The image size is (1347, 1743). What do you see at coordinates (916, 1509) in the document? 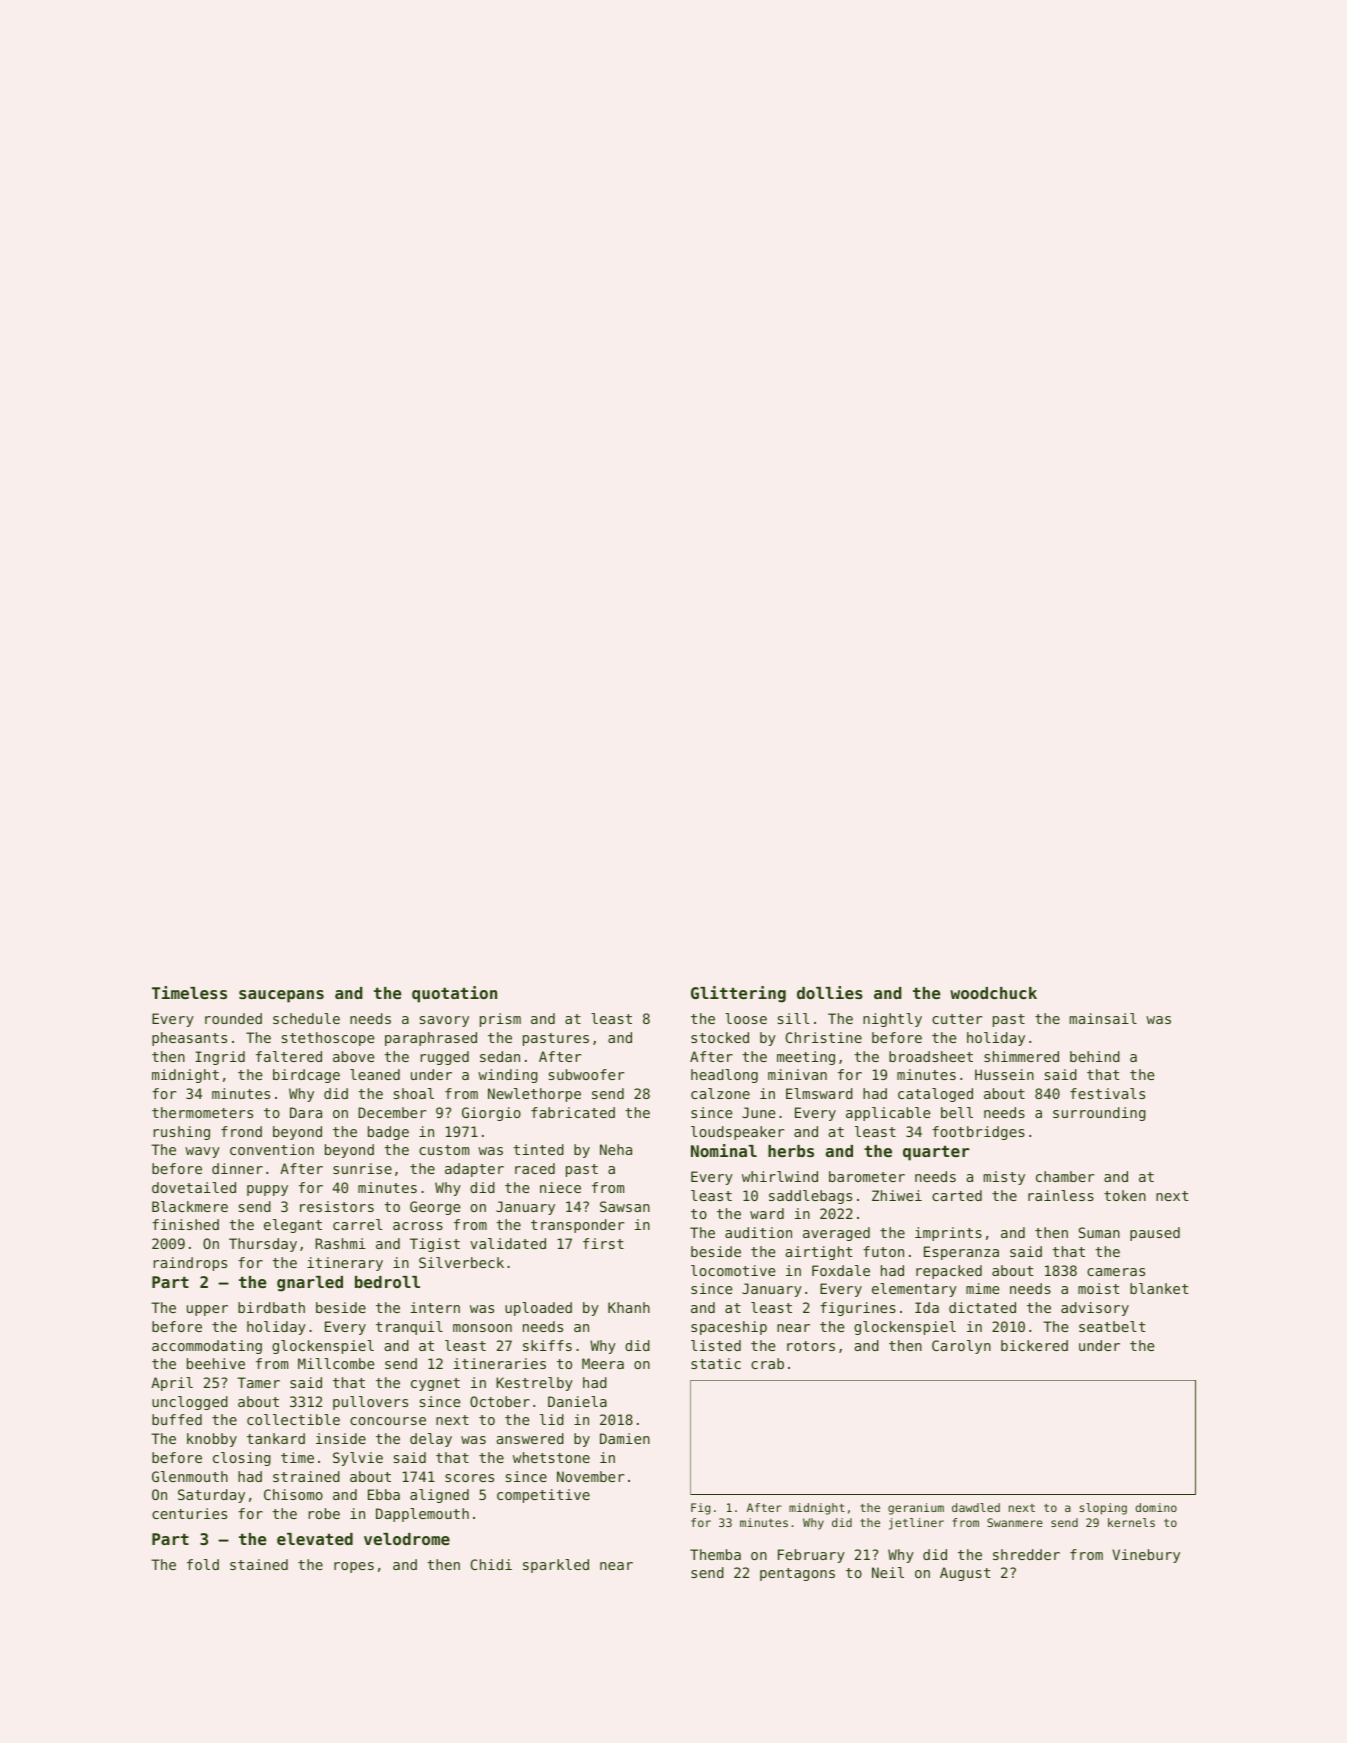
I see `geranium` at bounding box center [916, 1509].
